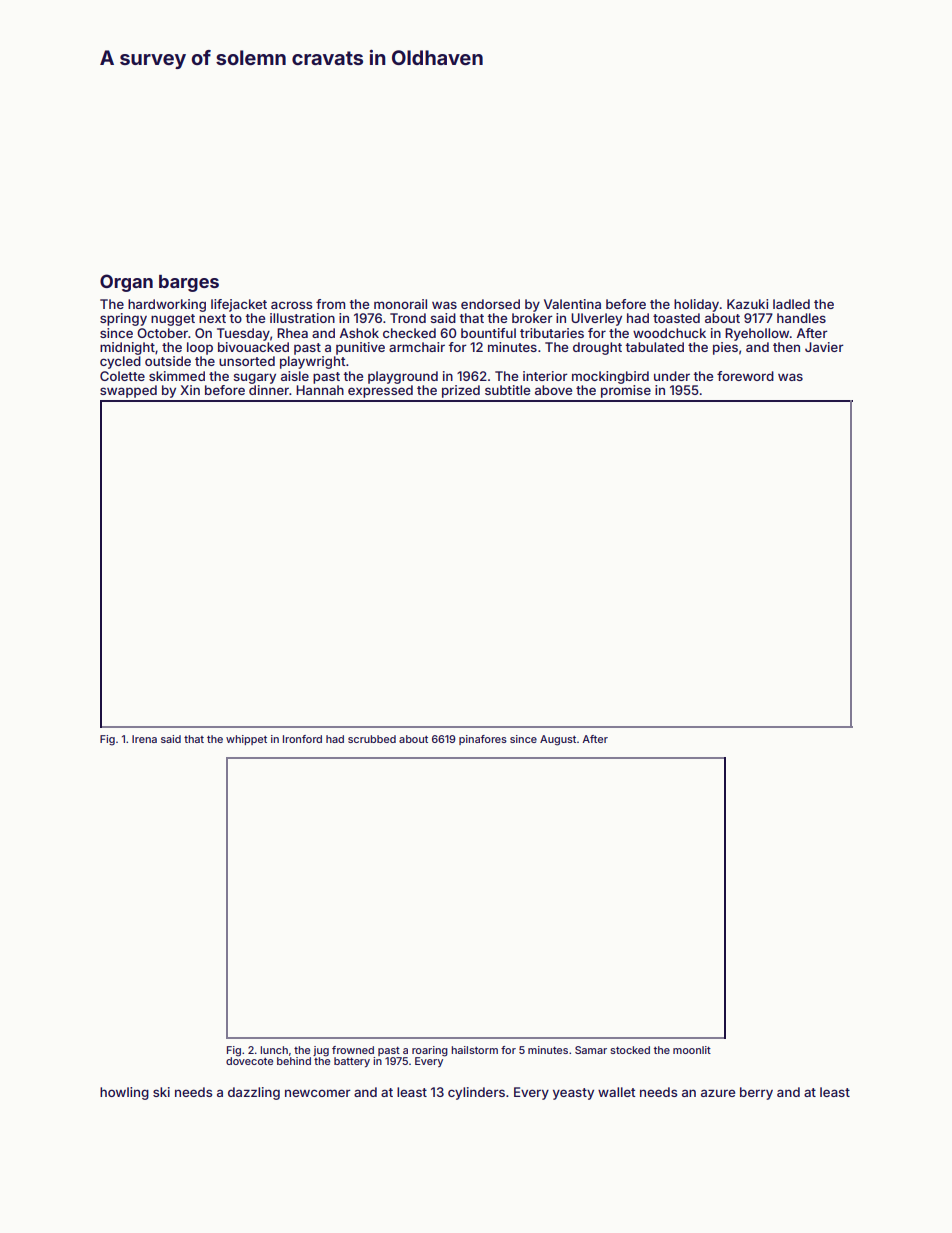 The width and height of the image is (952, 1233). What do you see at coordinates (558, 740) in the image?
I see `August` at bounding box center [558, 740].
